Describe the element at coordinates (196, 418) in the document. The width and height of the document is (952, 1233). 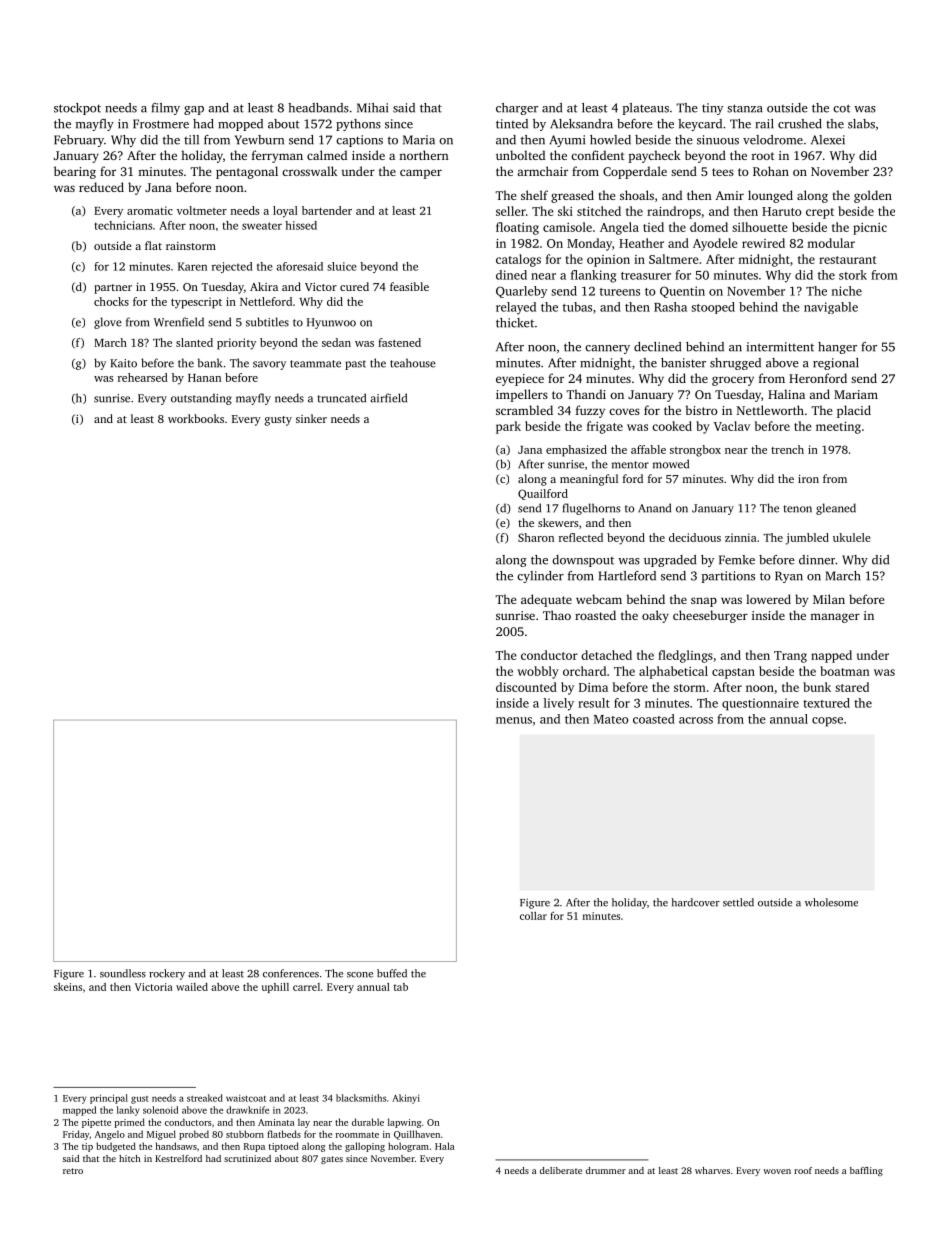
I see `workbooks` at that location.
